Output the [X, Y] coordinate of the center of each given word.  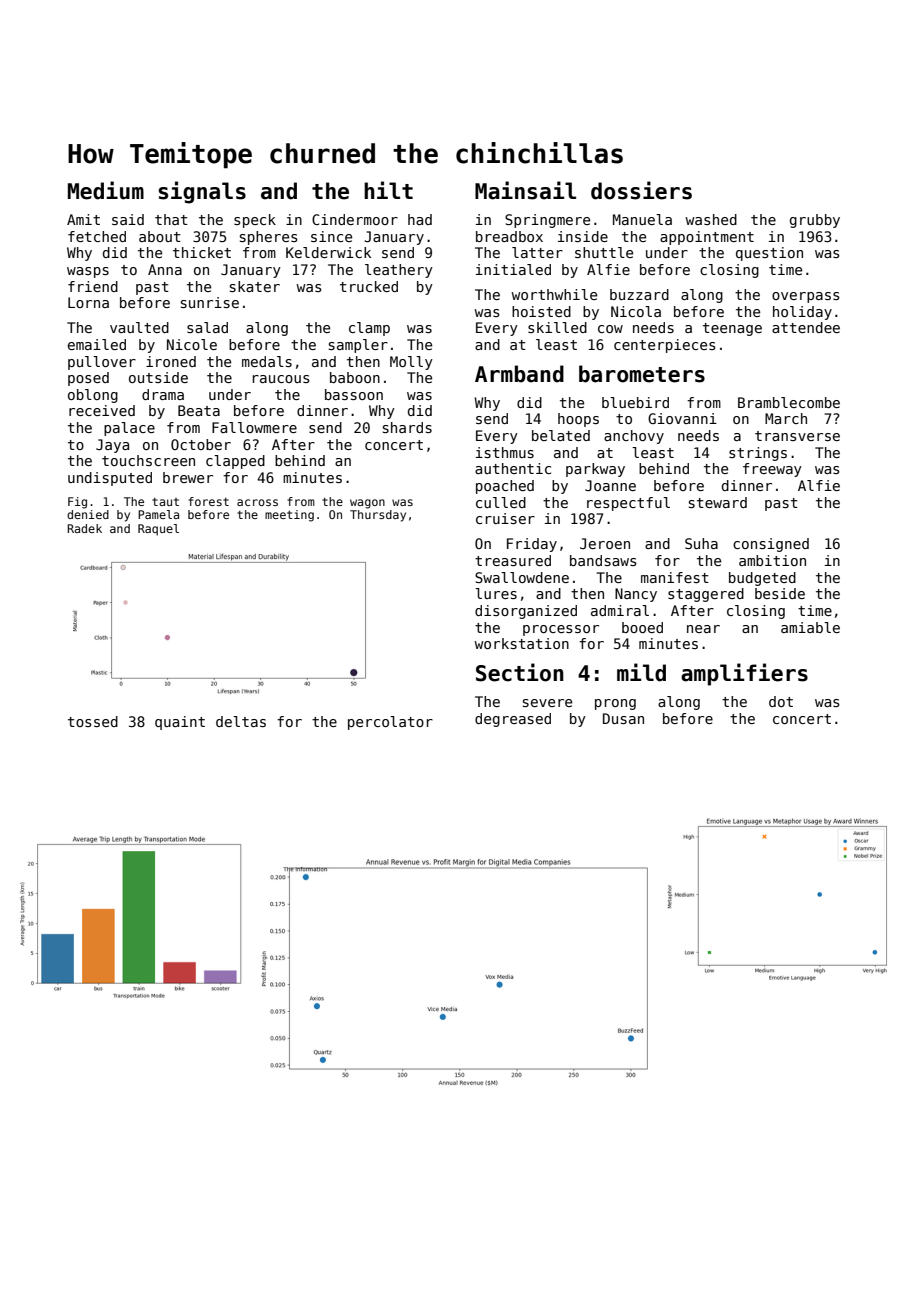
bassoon [354, 394]
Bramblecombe [789, 402]
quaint [180, 723]
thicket [202, 252]
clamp [369, 329]
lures [496, 593]
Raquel [158, 530]
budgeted [762, 579]
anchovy [634, 437]
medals [267, 361]
